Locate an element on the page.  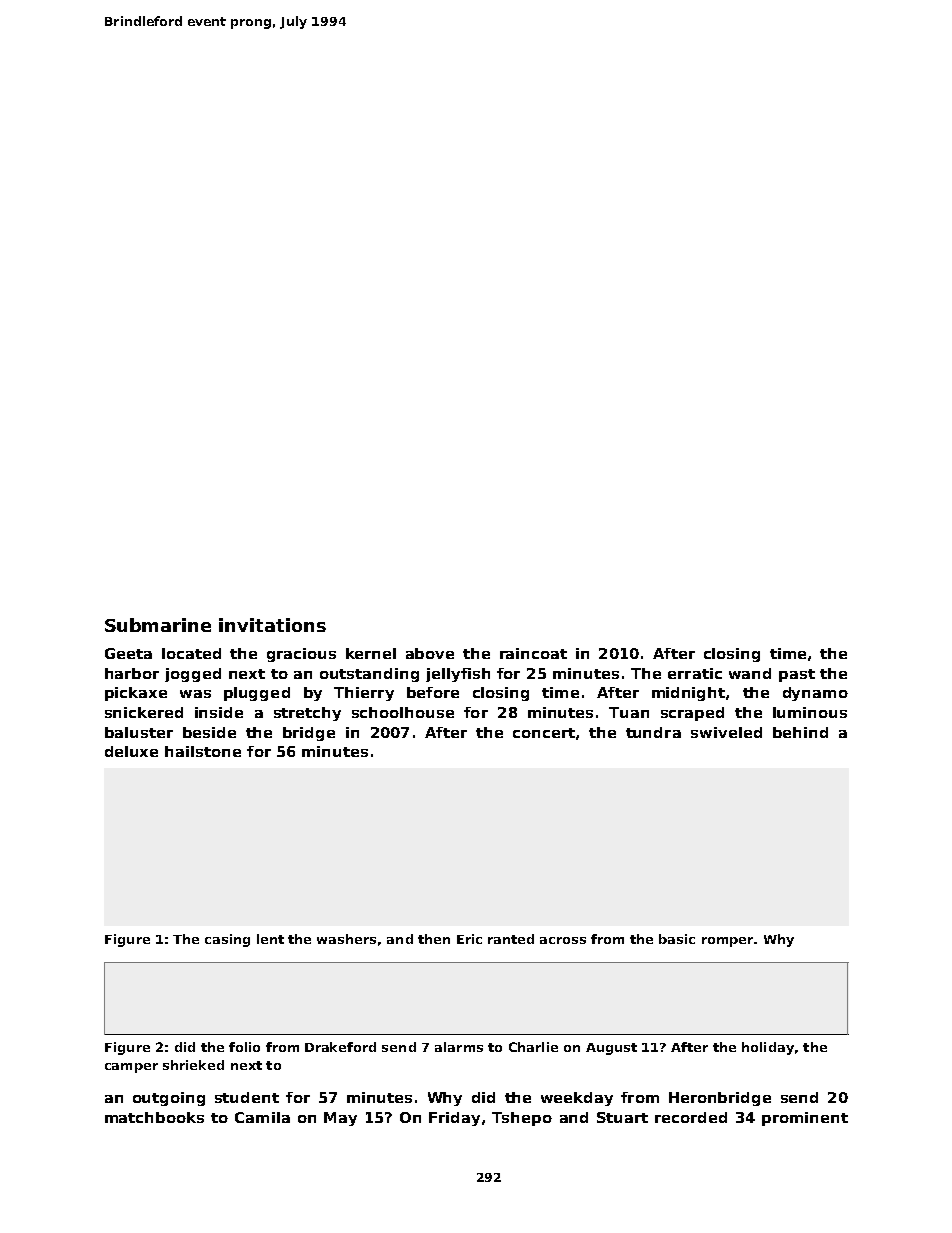
Stuart is located at coordinates (622, 1117).
